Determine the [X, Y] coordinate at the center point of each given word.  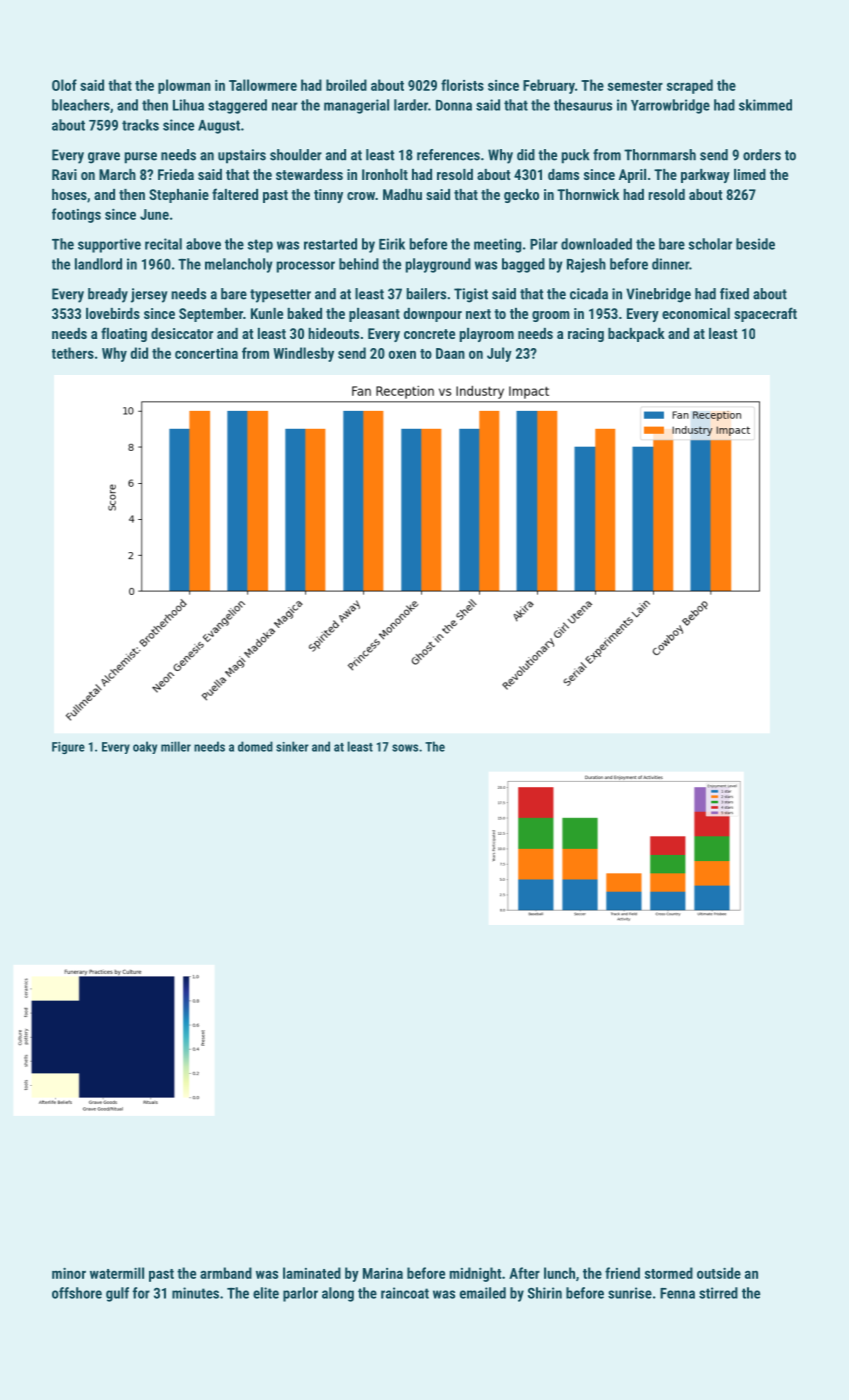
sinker [292, 746]
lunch [559, 1273]
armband [226, 1273]
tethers [73, 353]
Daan [450, 353]
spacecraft [765, 314]
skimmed [765, 105]
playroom [487, 335]
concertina [206, 353]
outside [719, 1273]
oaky [145, 747]
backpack [636, 335]
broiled [346, 85]
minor [69, 1273]
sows [405, 748]
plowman [184, 86]
